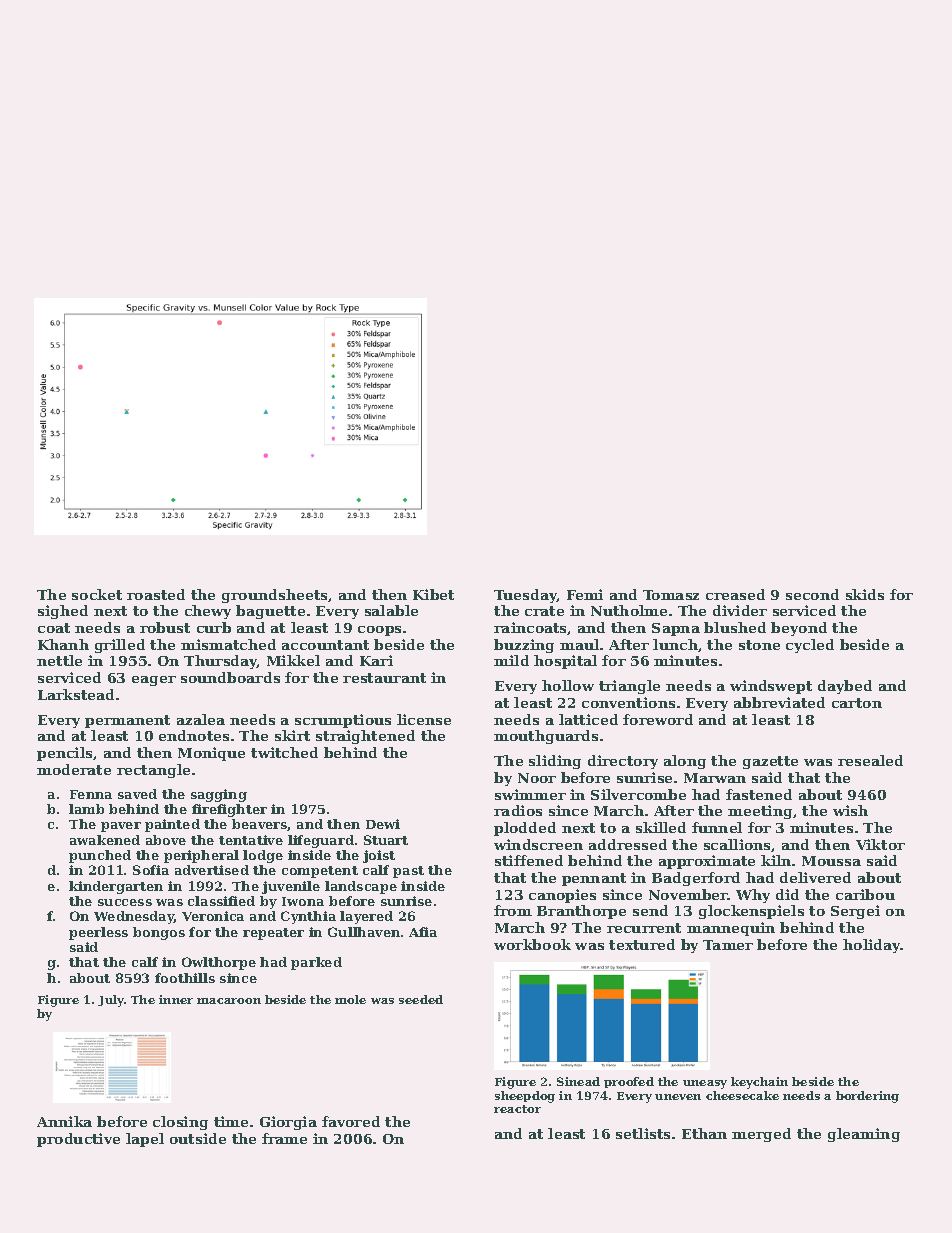 Image resolution: width=952 pixels, height=1233 pixels. What do you see at coordinates (867, 1097) in the screenshot?
I see `bordering` at bounding box center [867, 1097].
